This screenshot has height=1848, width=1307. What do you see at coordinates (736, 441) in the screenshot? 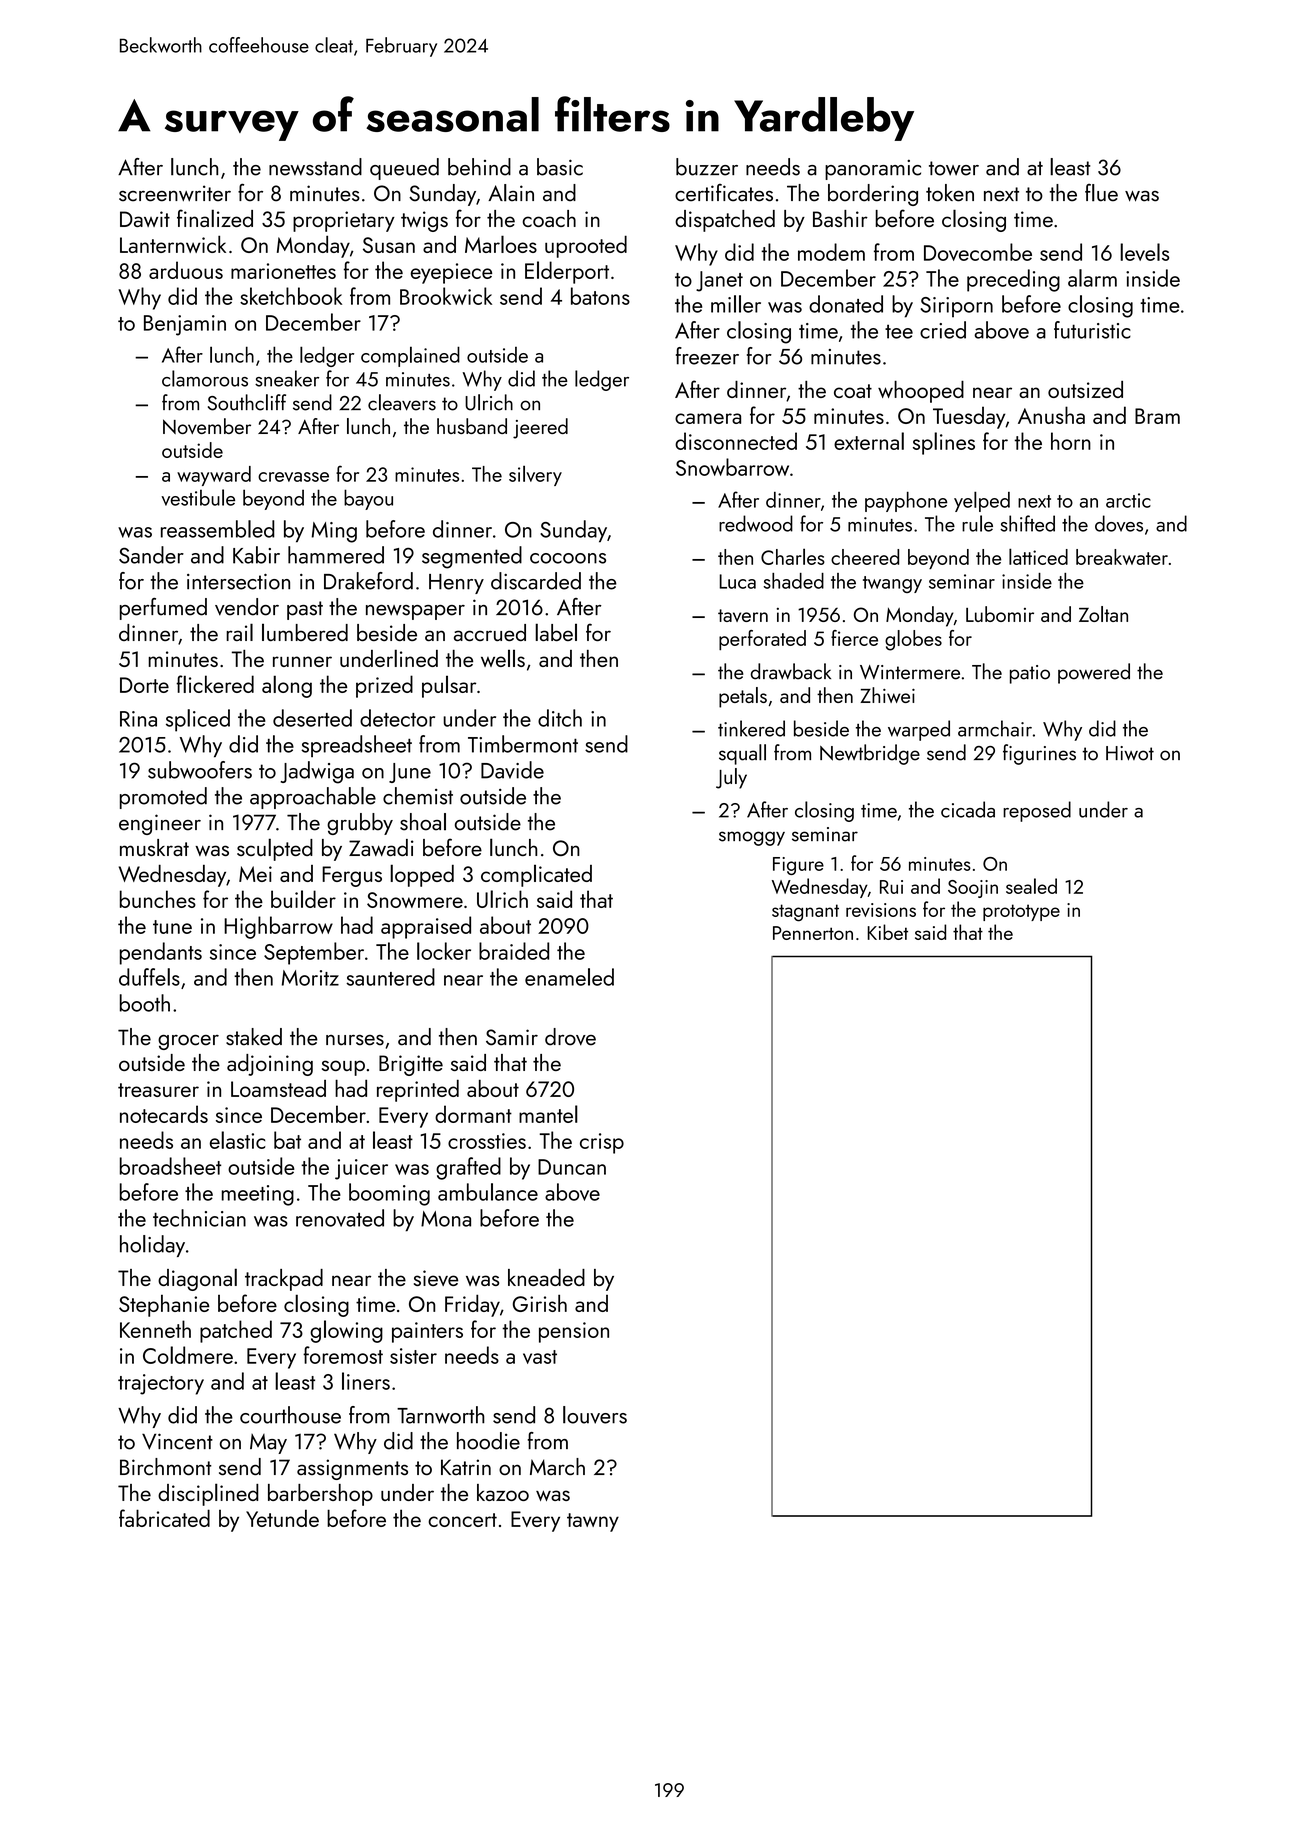
I see `disconnected` at bounding box center [736, 441].
